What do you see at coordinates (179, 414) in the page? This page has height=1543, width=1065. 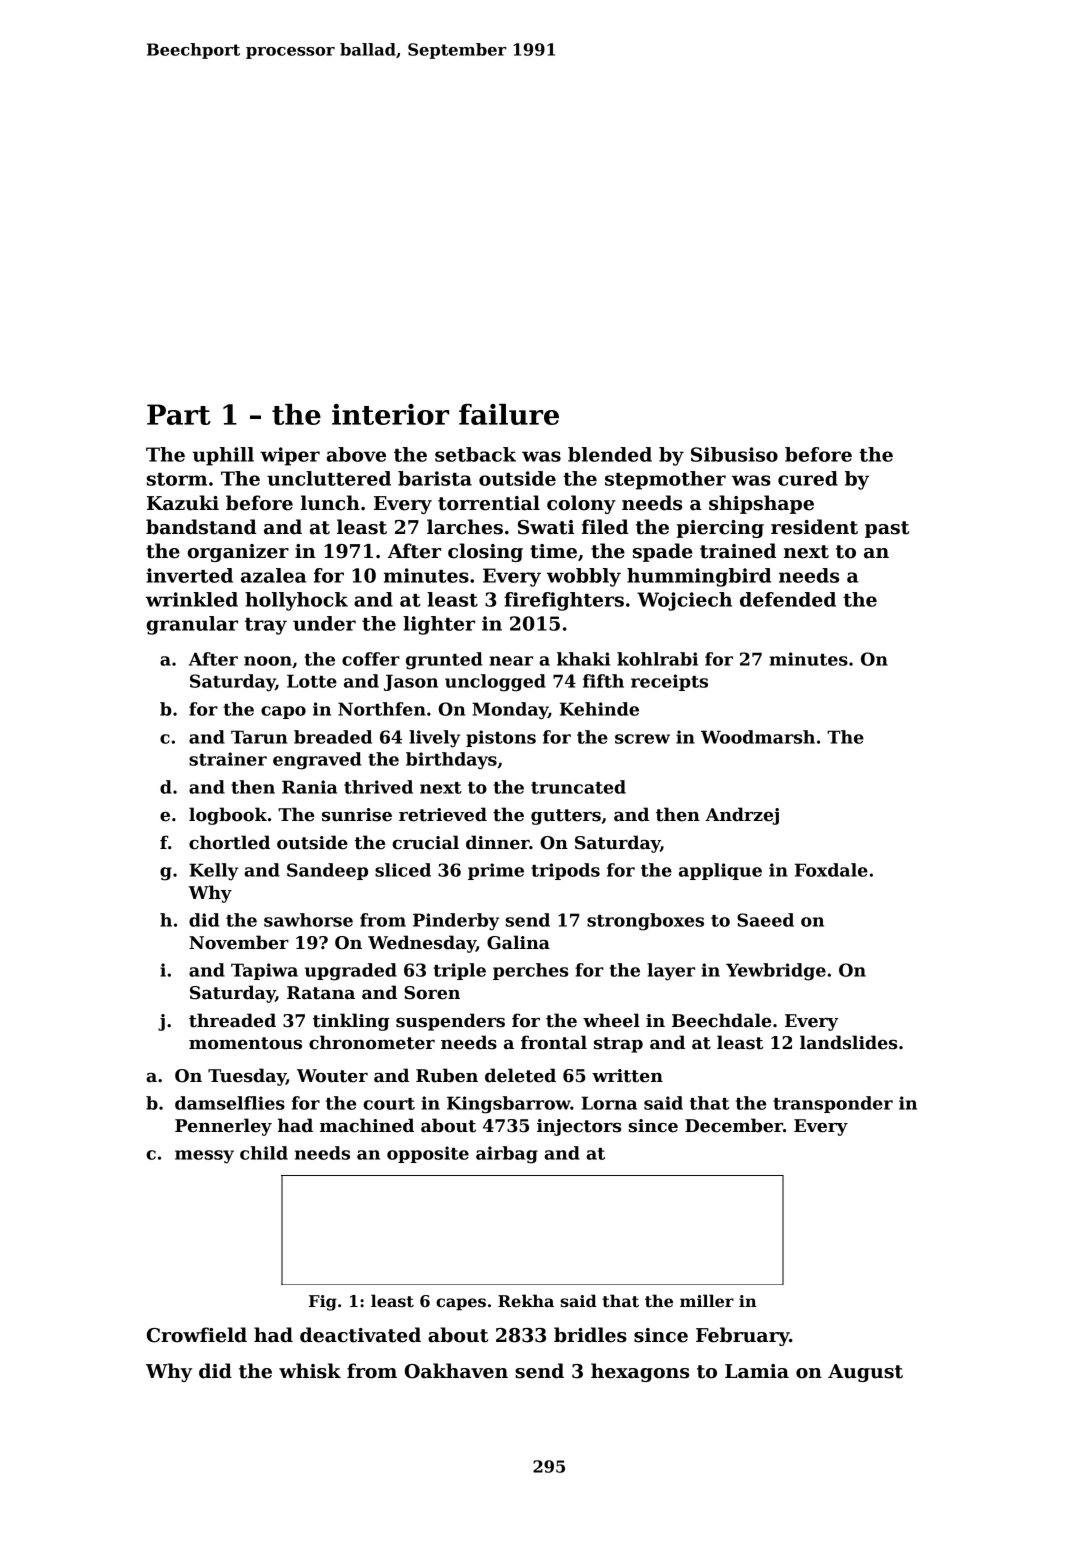 I see `Part` at bounding box center [179, 414].
